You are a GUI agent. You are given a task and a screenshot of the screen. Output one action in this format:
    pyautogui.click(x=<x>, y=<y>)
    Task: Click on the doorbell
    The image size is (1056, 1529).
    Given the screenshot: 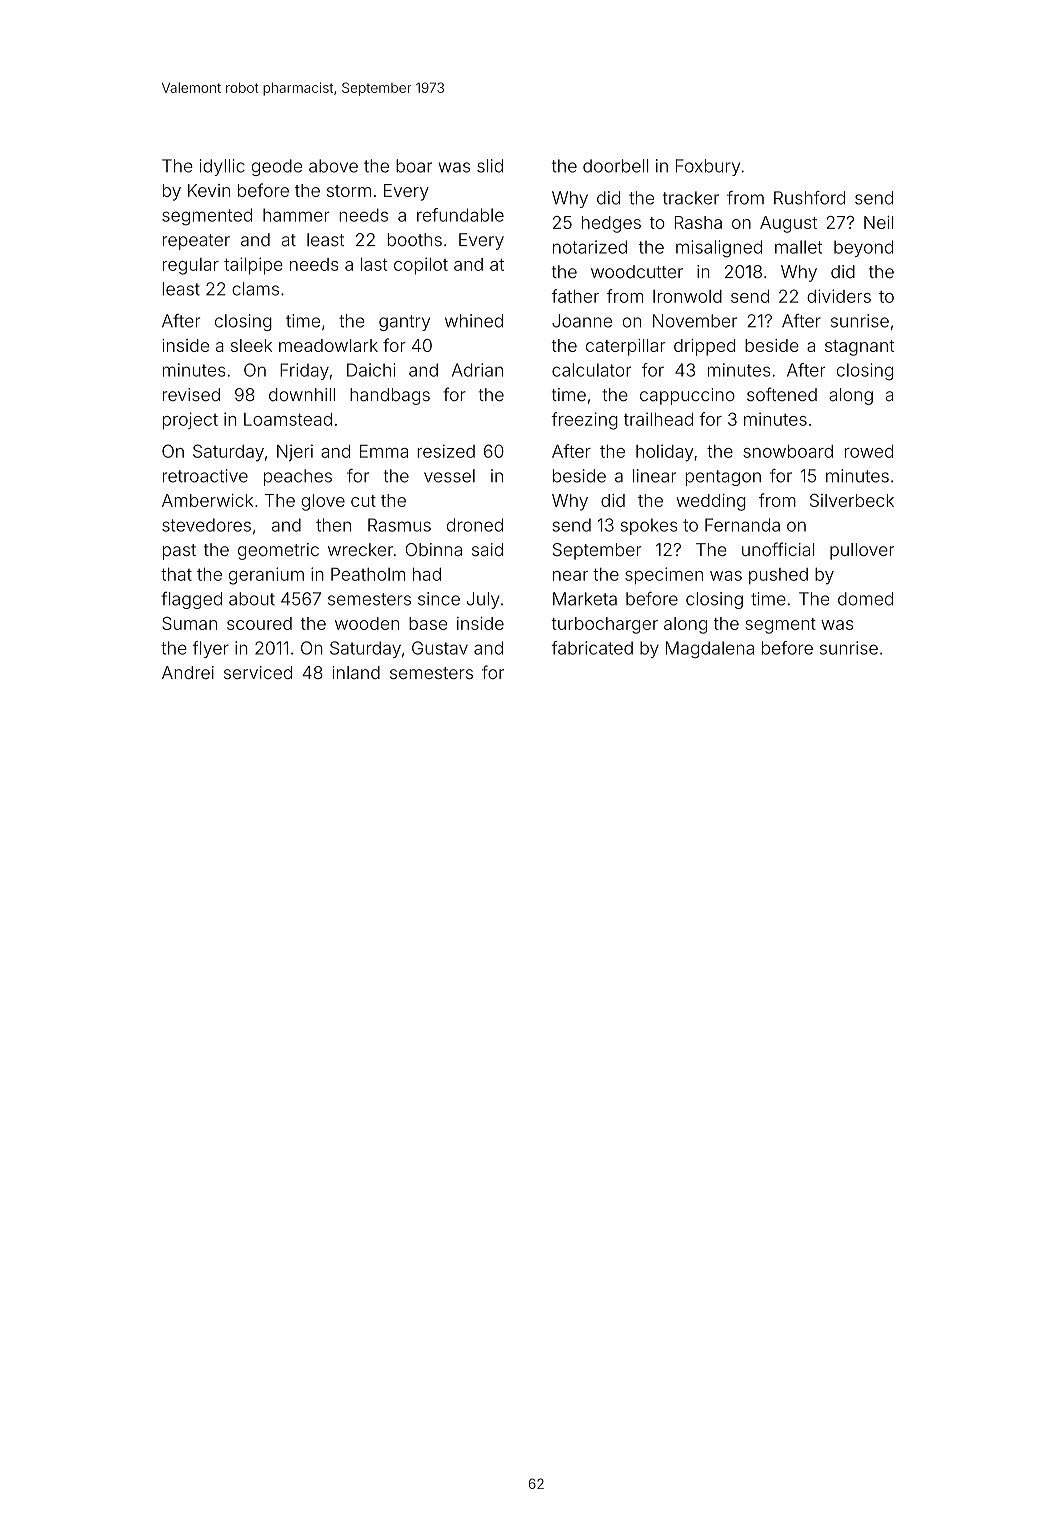 What is the action you would take?
    pyautogui.click(x=616, y=166)
